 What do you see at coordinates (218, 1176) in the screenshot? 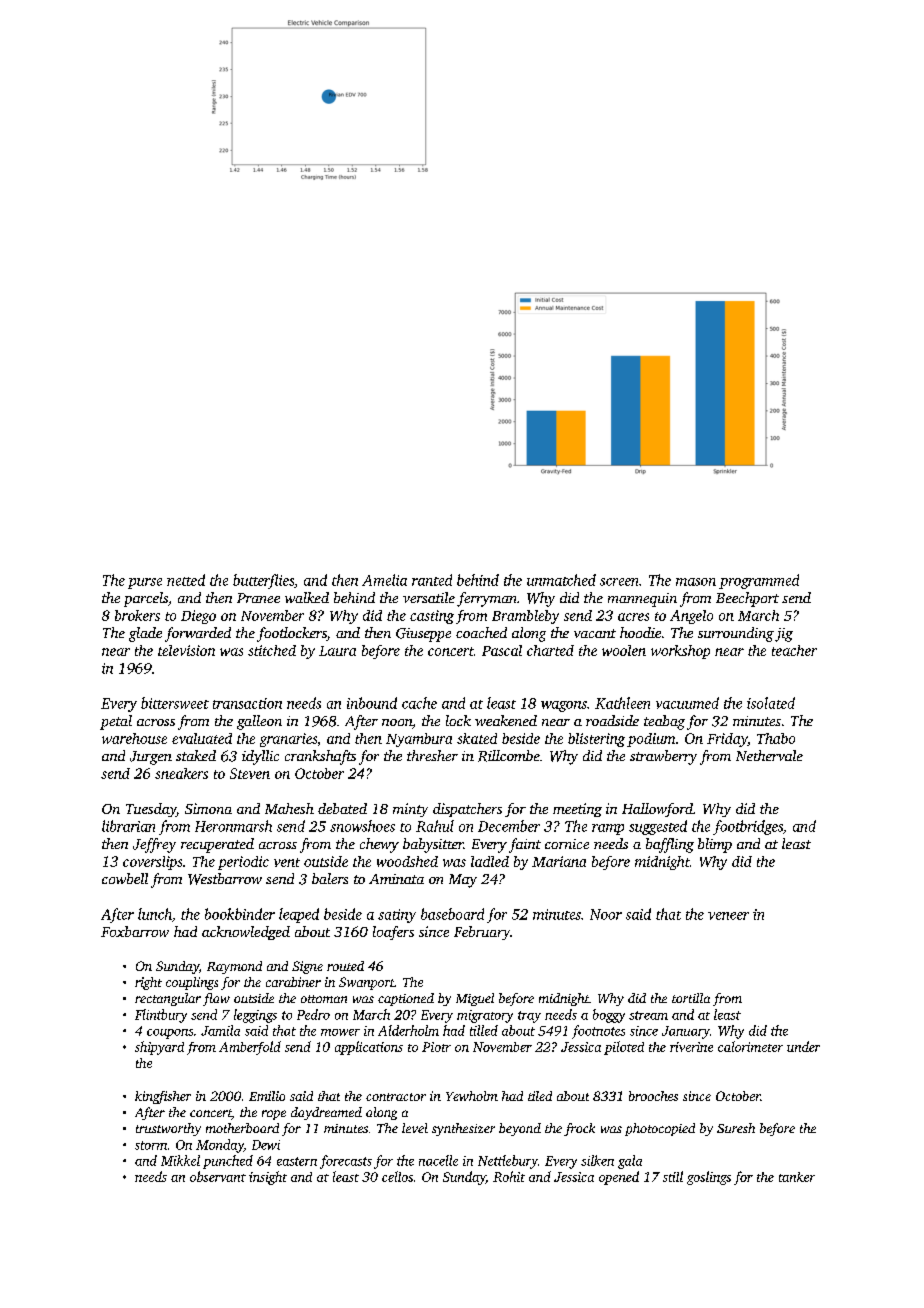
I see `observant` at bounding box center [218, 1176].
